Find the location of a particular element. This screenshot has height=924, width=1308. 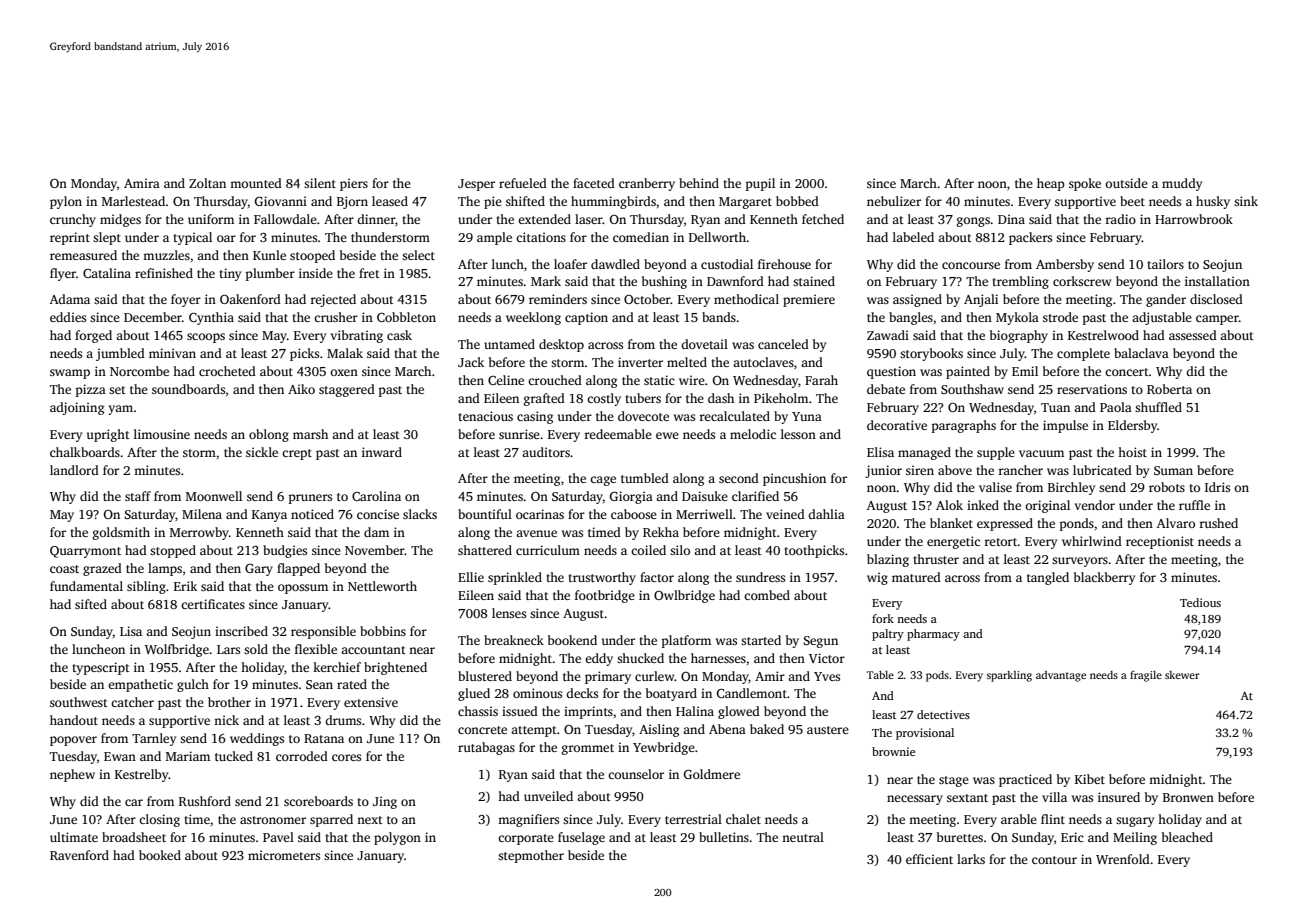

faceted is located at coordinates (594, 183).
